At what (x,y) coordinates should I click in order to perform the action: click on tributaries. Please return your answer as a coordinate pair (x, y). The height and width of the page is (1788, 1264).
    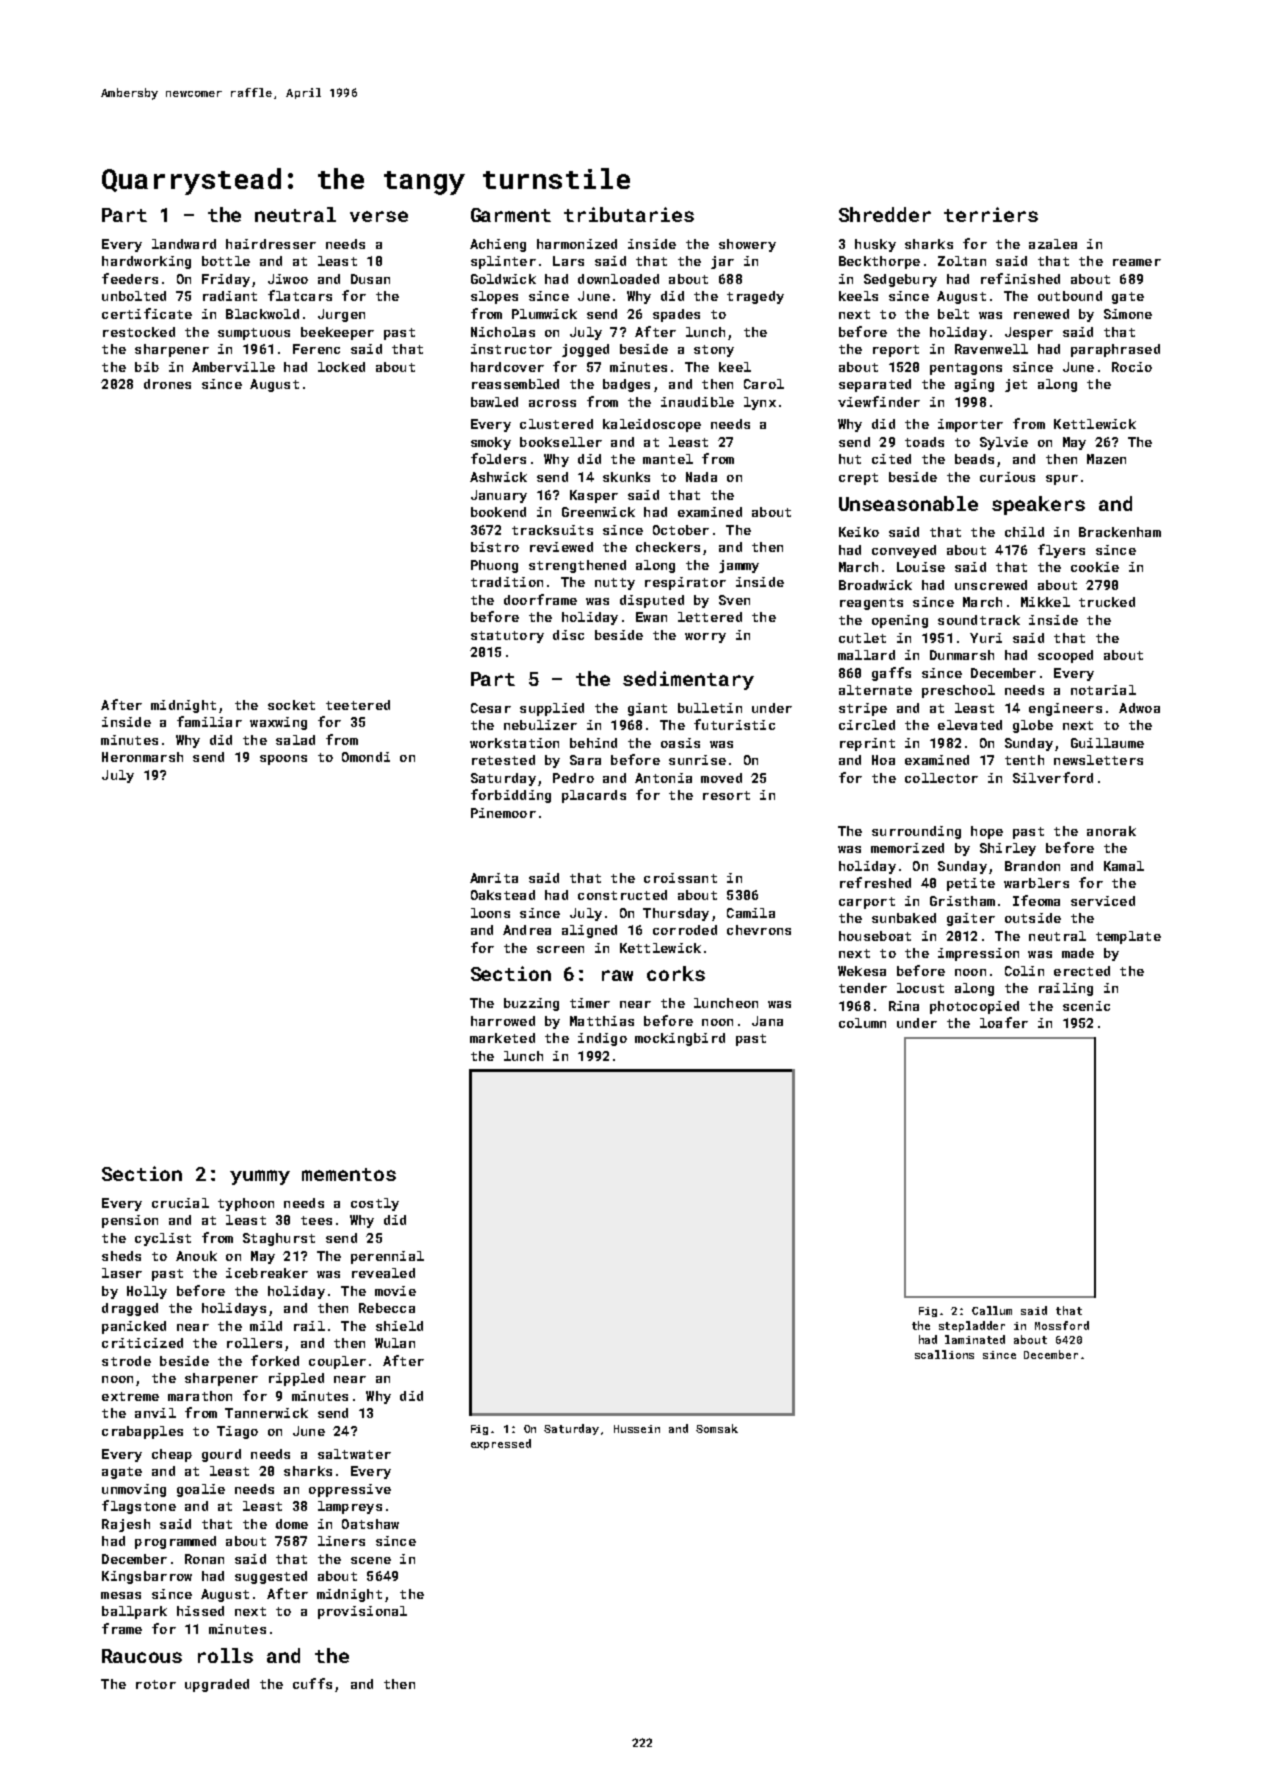
    Looking at the image, I should click on (629, 214).
